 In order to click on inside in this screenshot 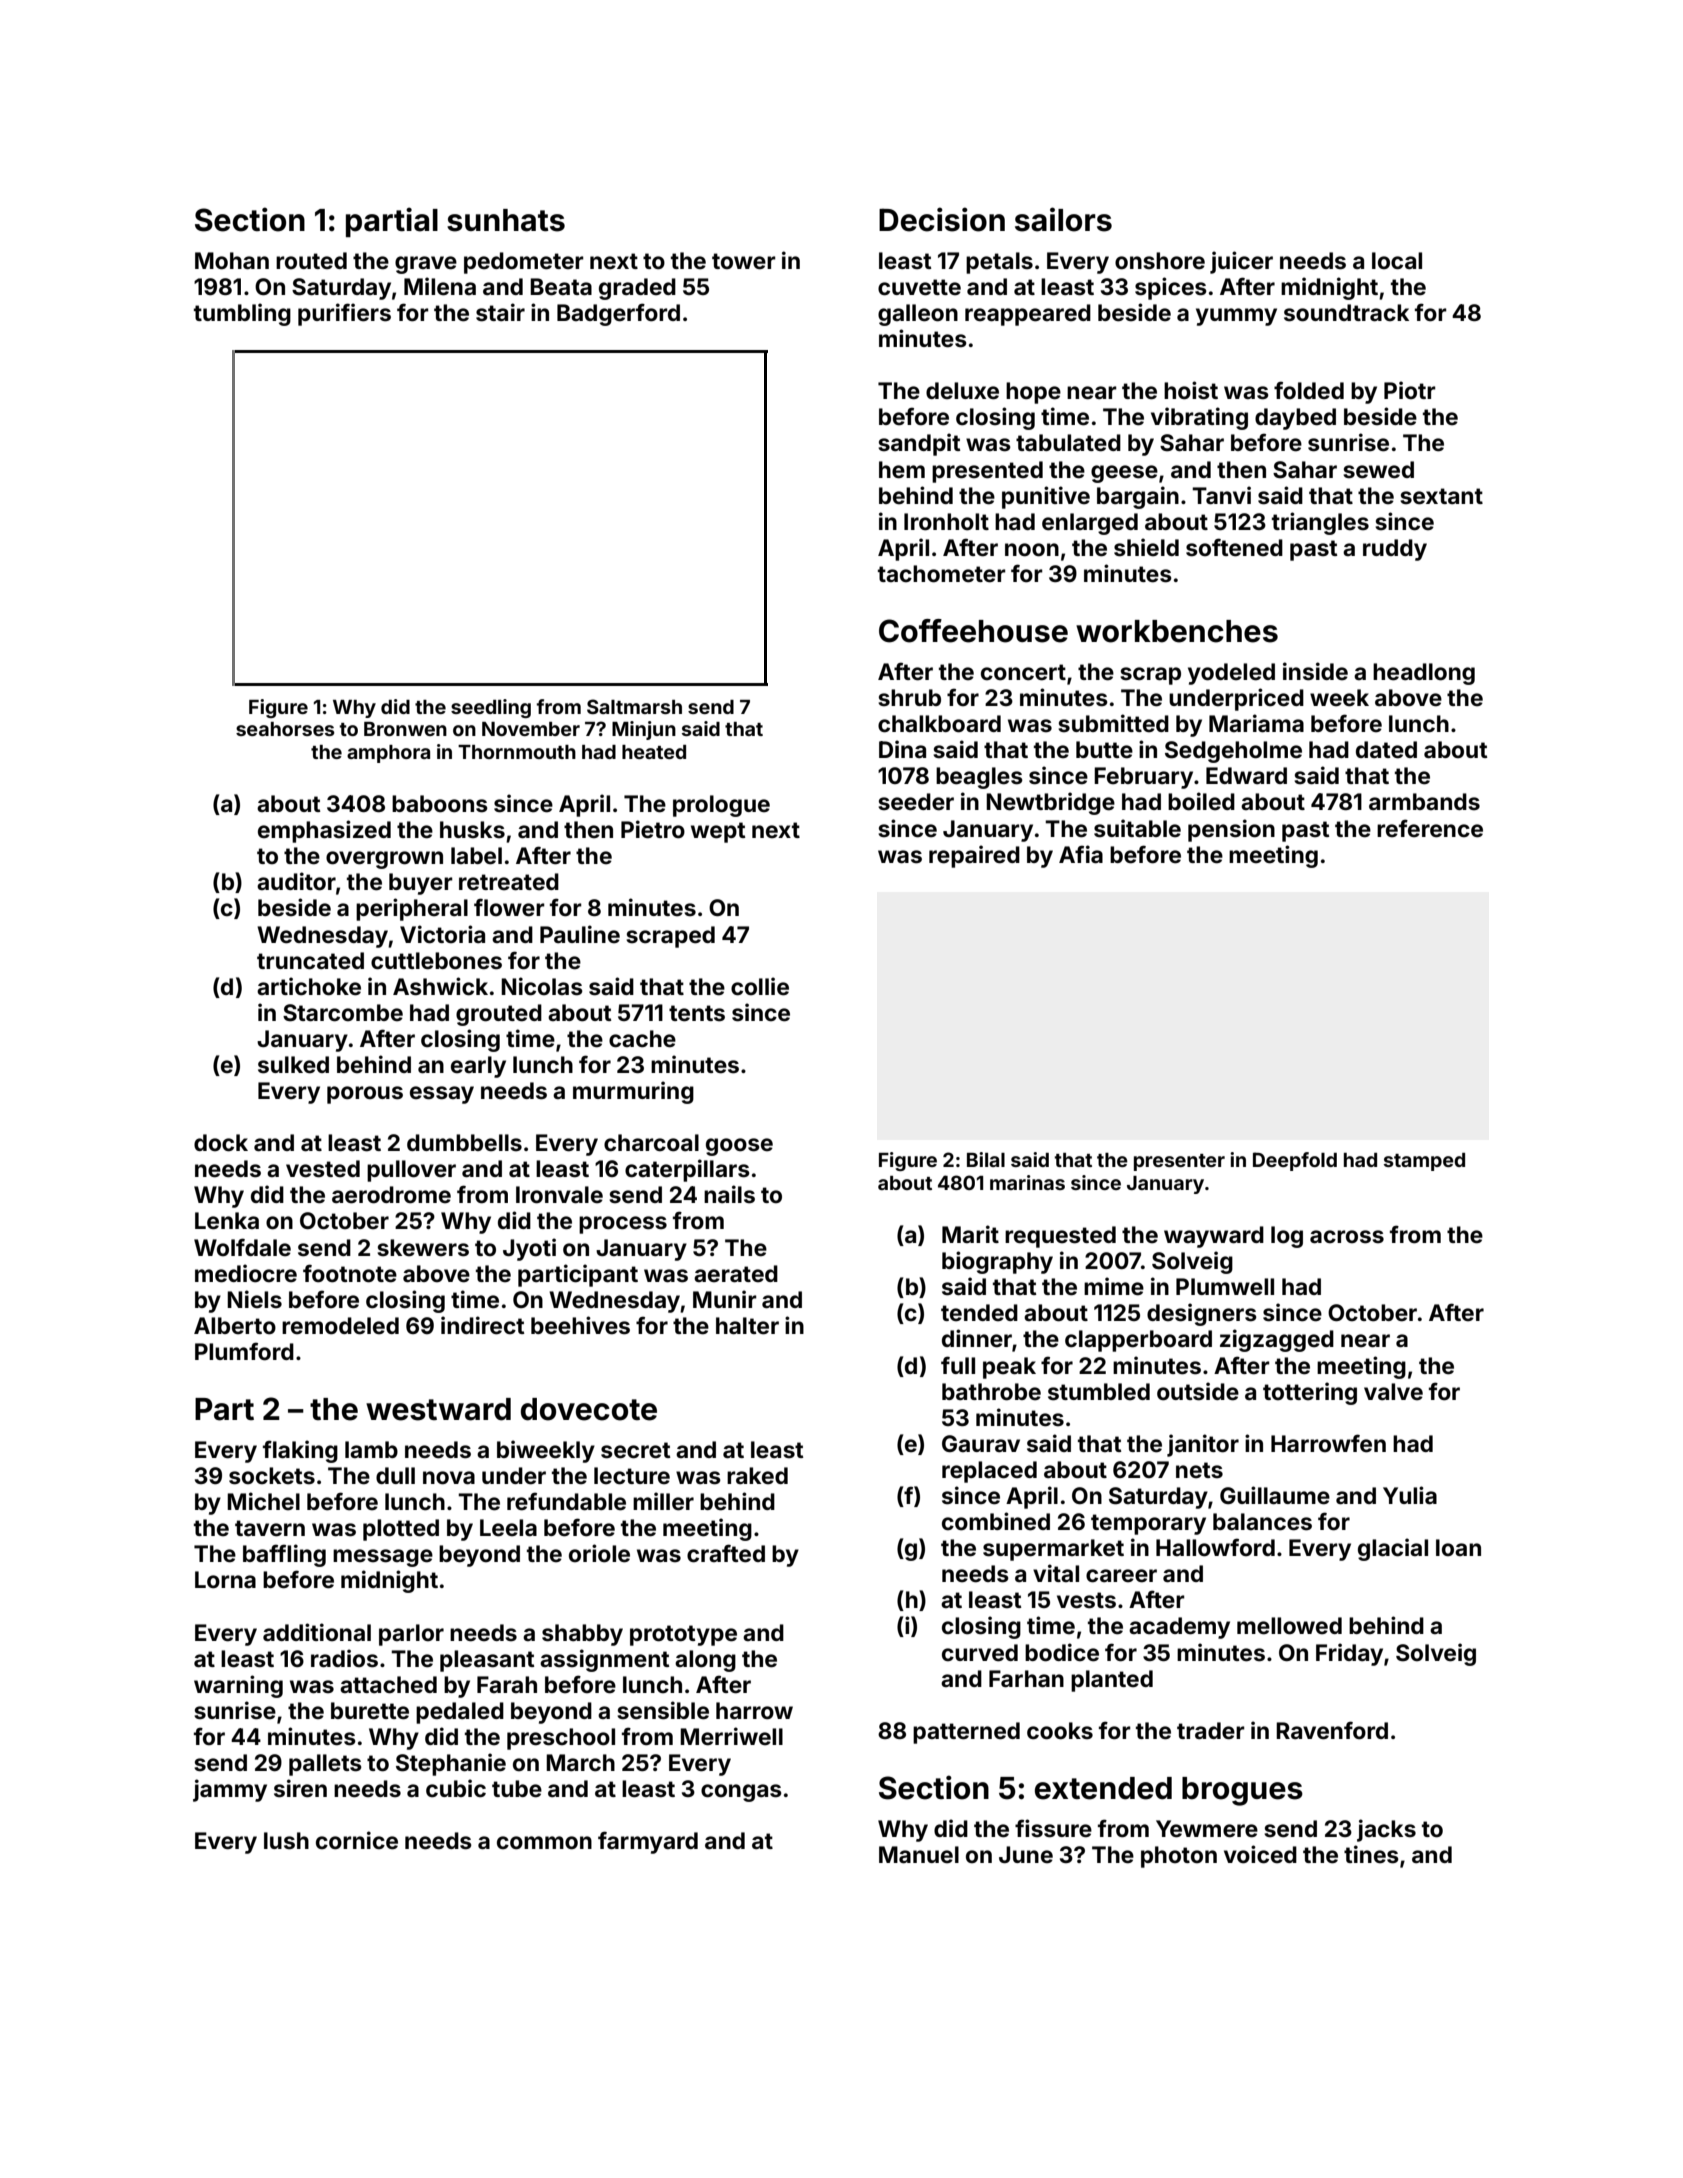, I will do `click(1315, 671)`.
